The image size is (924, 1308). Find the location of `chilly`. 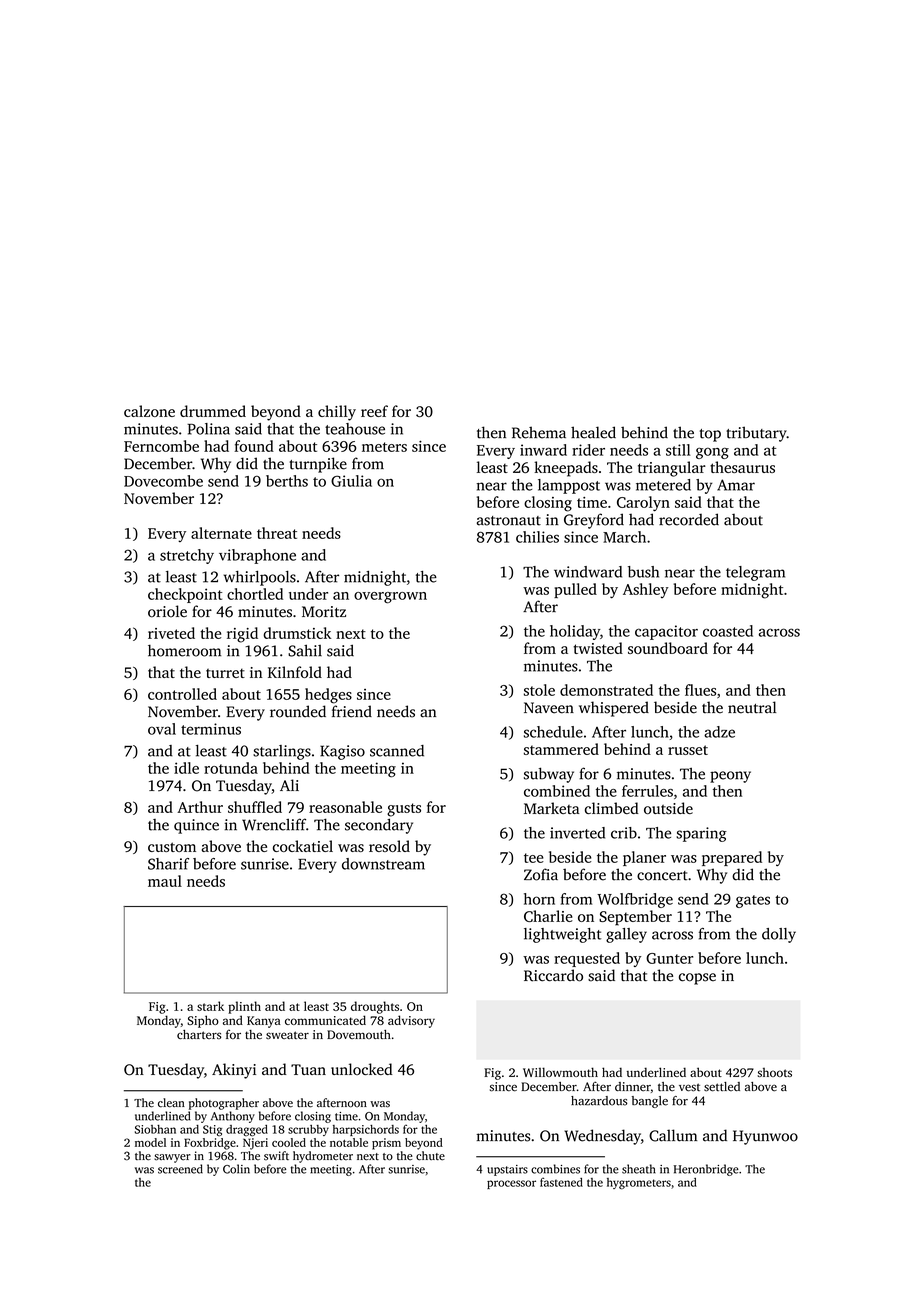

chilly is located at coordinates (337, 413).
